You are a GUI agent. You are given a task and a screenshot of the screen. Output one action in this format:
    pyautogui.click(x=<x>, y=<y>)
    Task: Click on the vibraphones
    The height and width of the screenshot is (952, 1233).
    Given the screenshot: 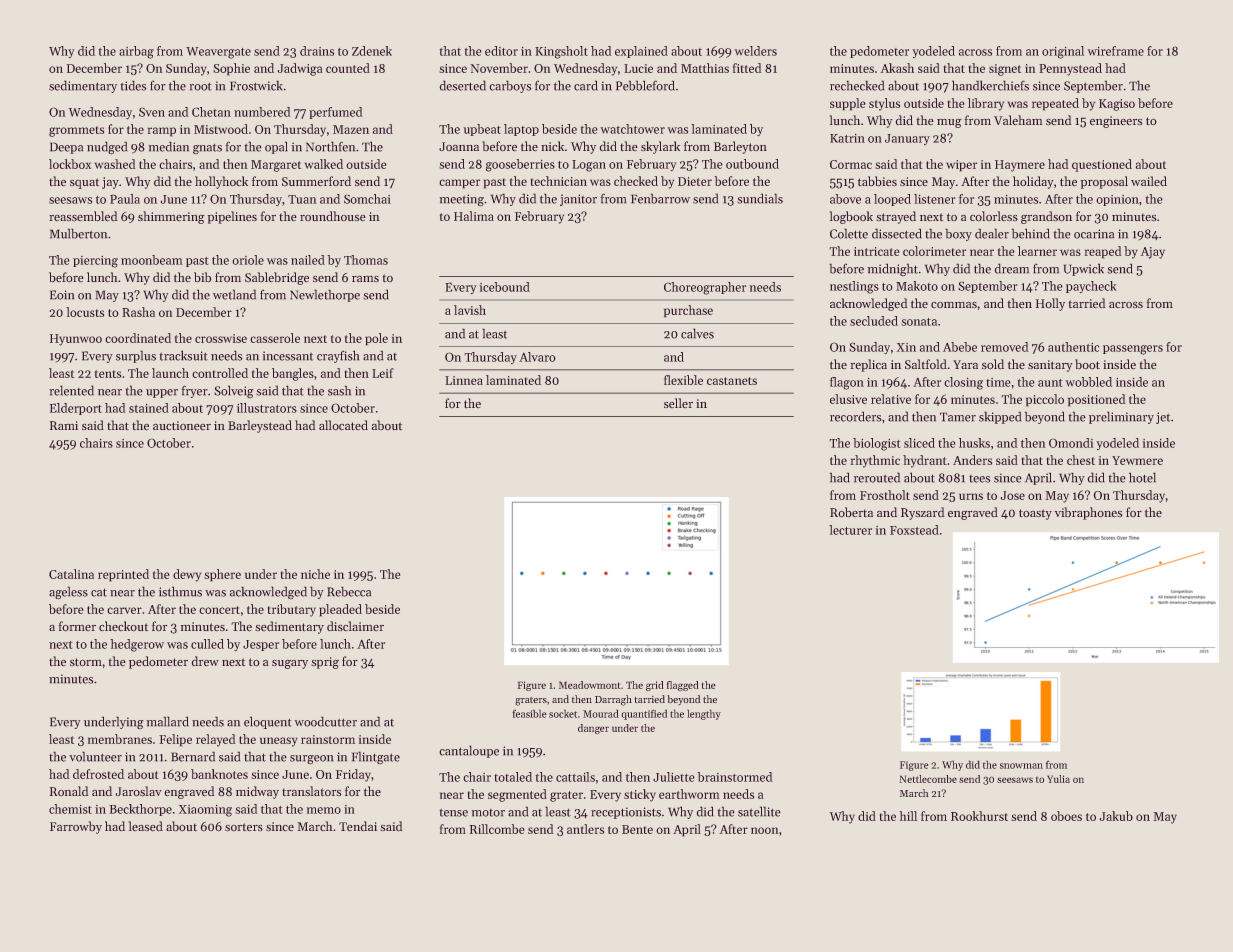 What is the action you would take?
    pyautogui.click(x=1088, y=513)
